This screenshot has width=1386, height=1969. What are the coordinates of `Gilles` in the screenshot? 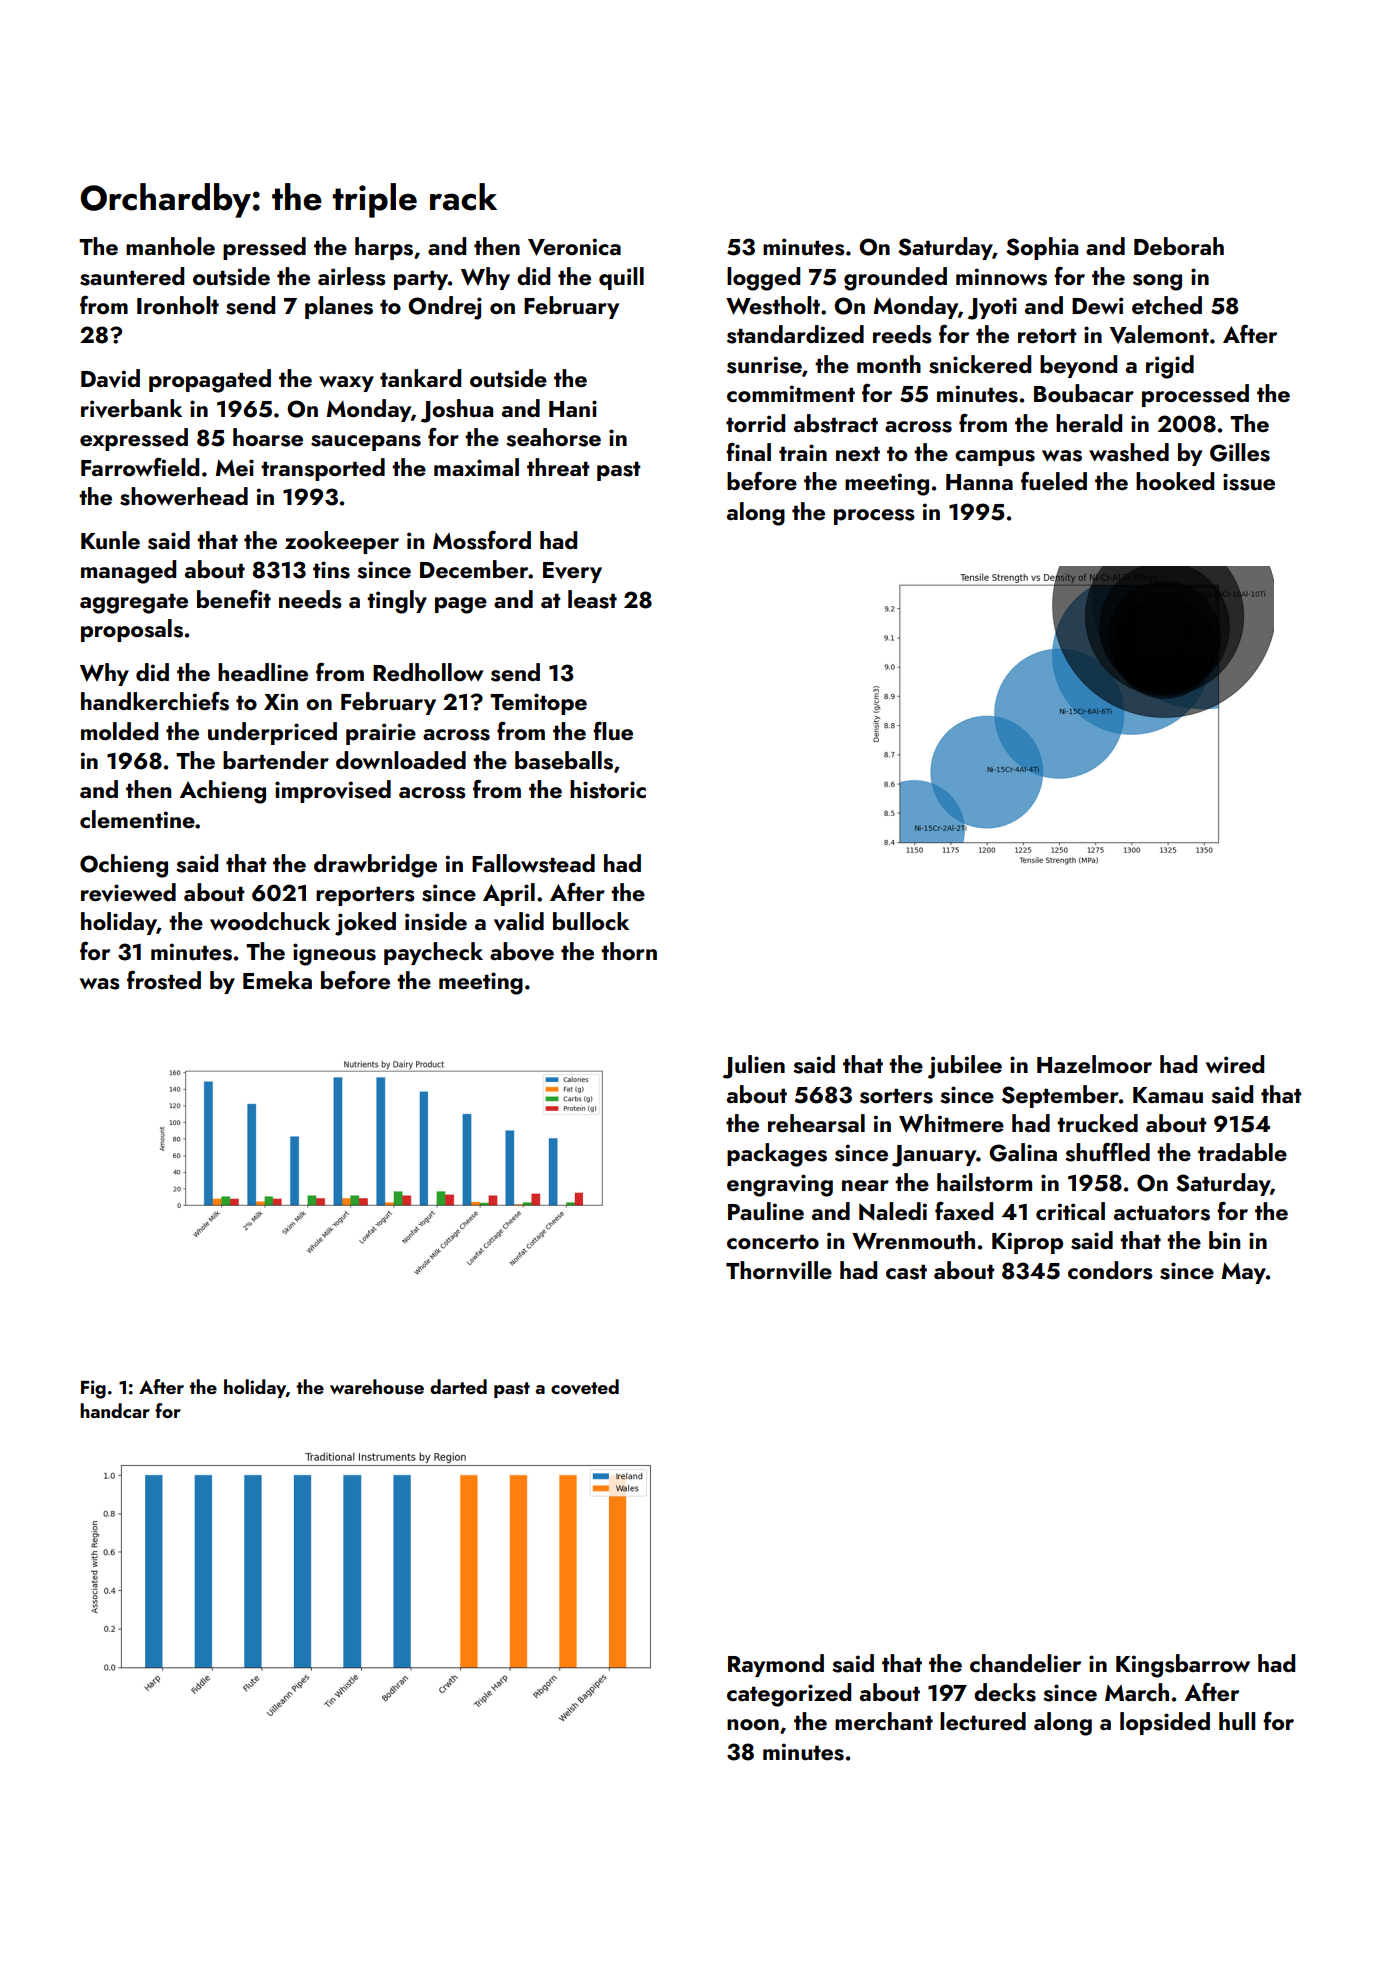 It's located at (1240, 452).
